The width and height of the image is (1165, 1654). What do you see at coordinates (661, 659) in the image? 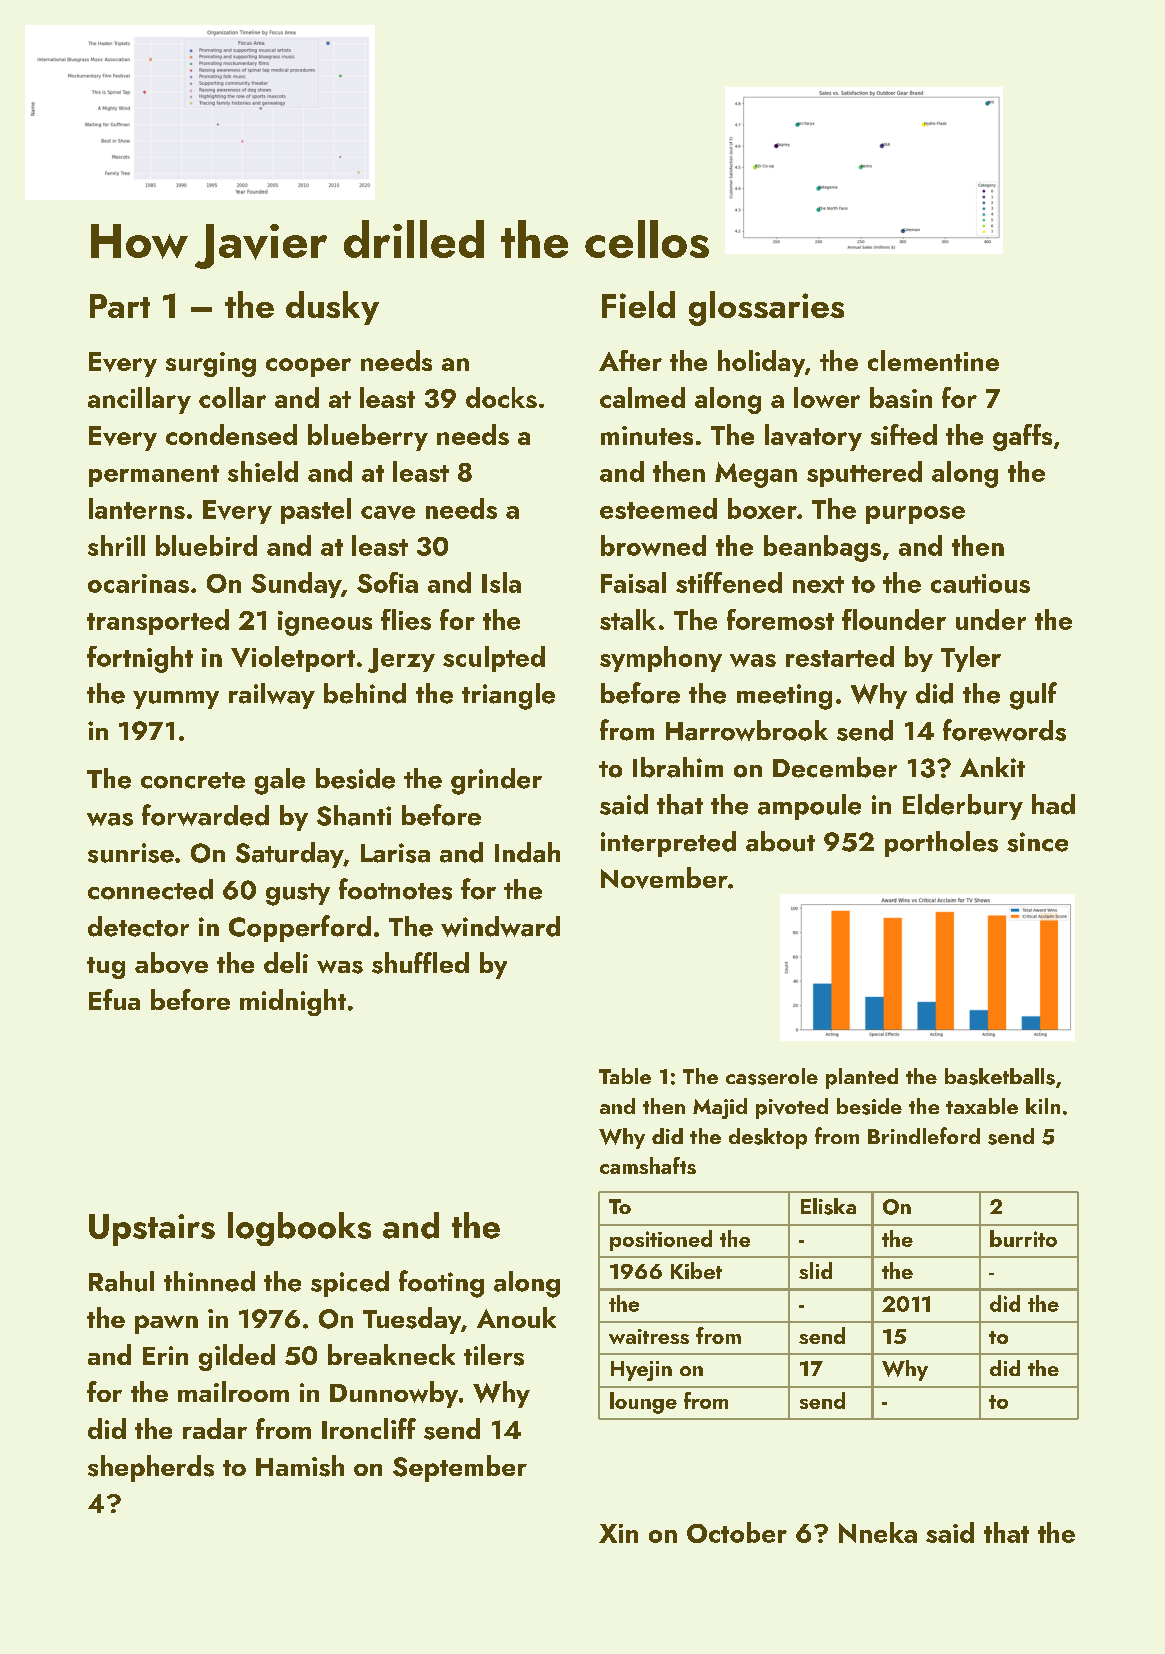
I see `symphony` at bounding box center [661, 659].
